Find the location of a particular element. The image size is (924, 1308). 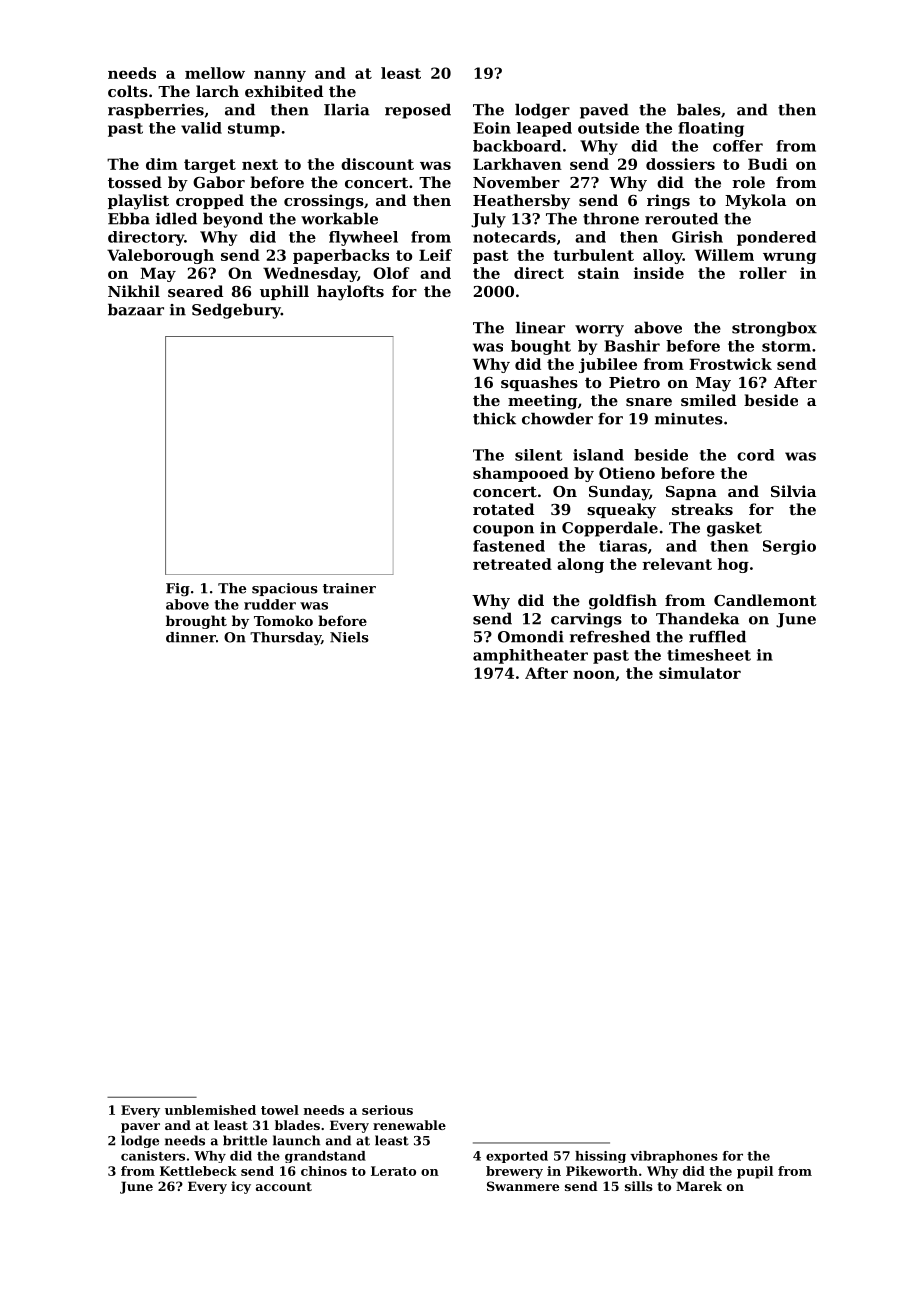

Sedgebury is located at coordinates (236, 311).
